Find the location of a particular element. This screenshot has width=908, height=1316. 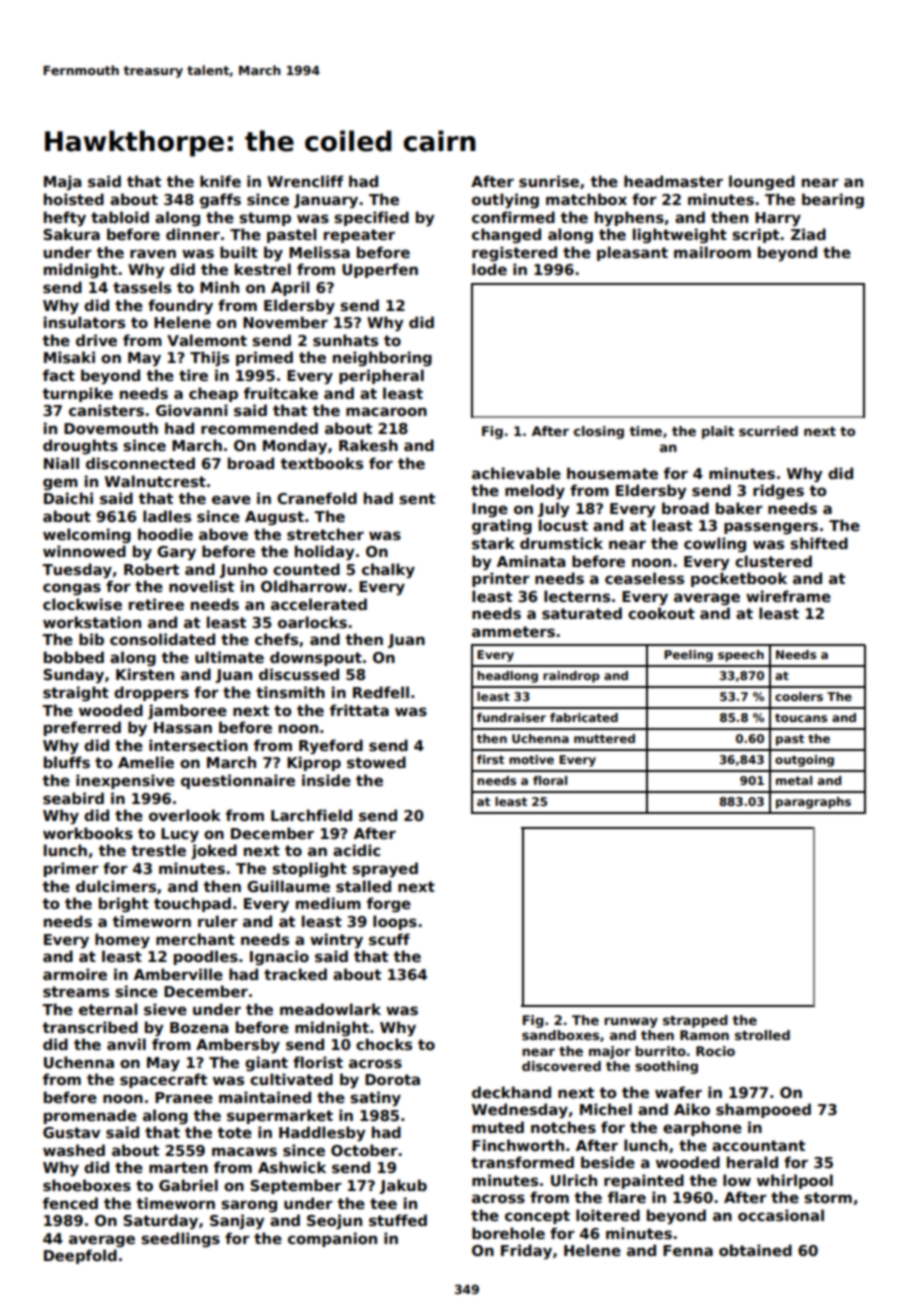

toucans is located at coordinates (801, 717).
